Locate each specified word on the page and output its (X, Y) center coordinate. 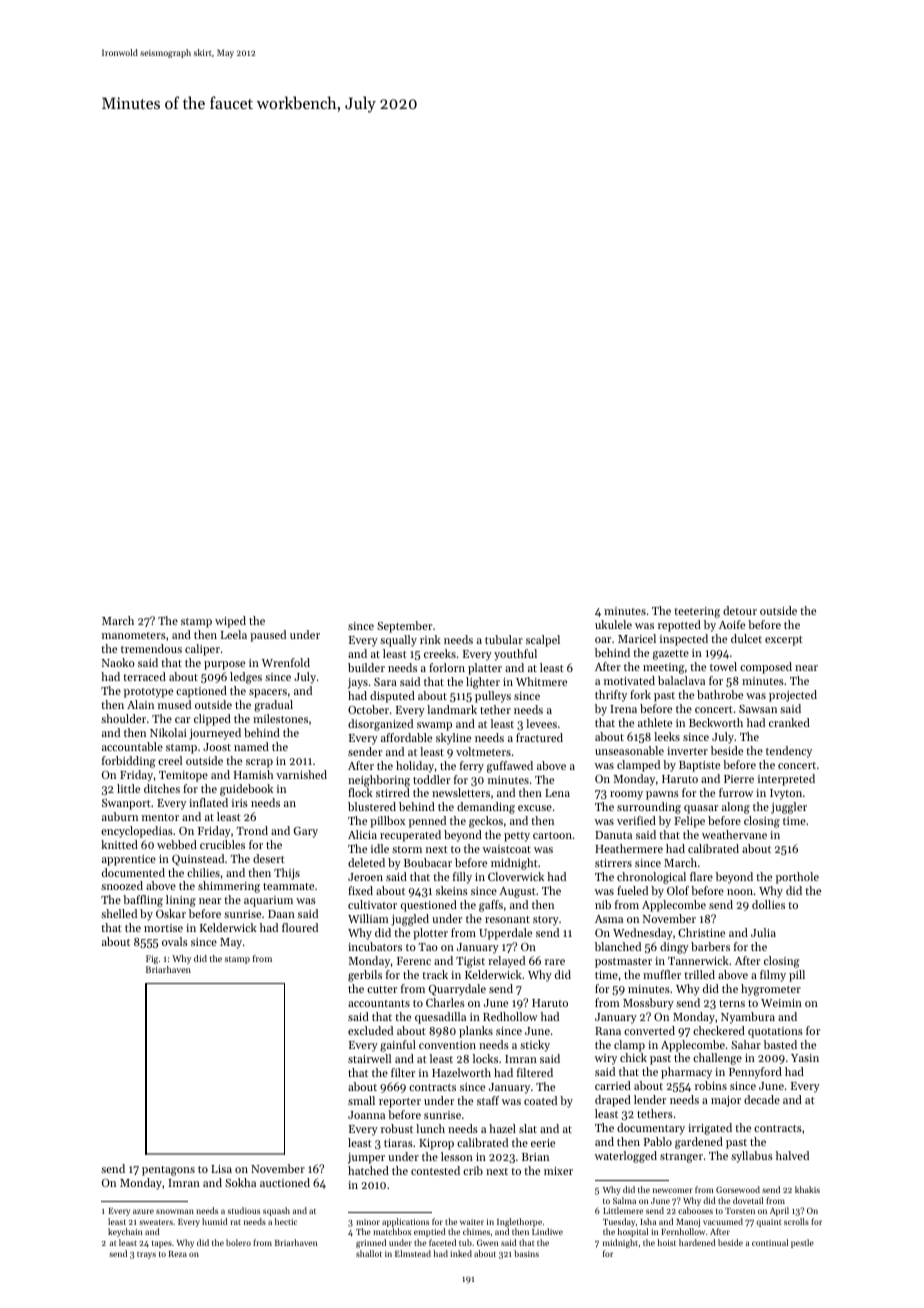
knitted (119, 844)
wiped (230, 622)
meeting (663, 668)
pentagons (168, 1171)
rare (555, 962)
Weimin (781, 1003)
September (404, 627)
